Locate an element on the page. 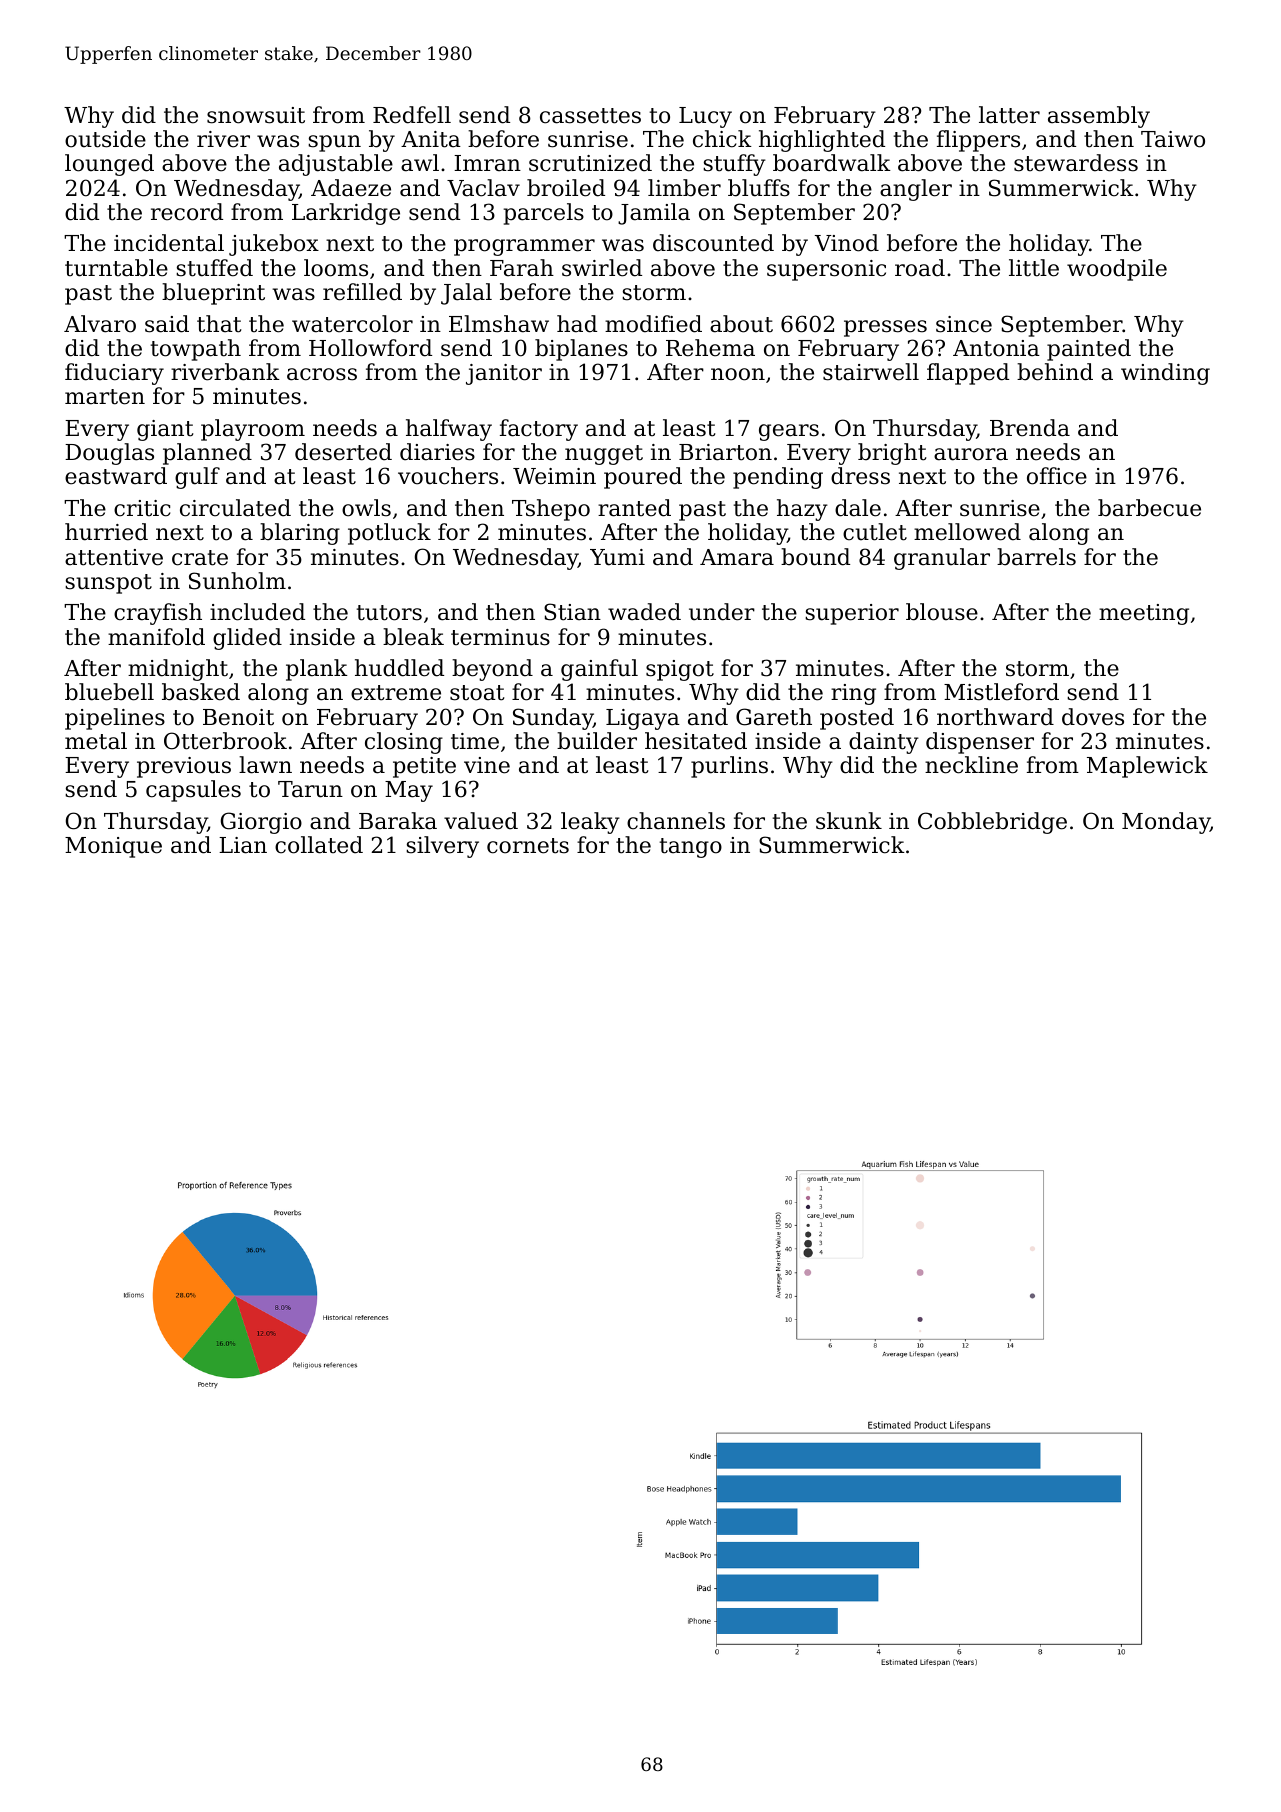 This image has height=1812, width=1281. bluebell is located at coordinates (109, 692).
